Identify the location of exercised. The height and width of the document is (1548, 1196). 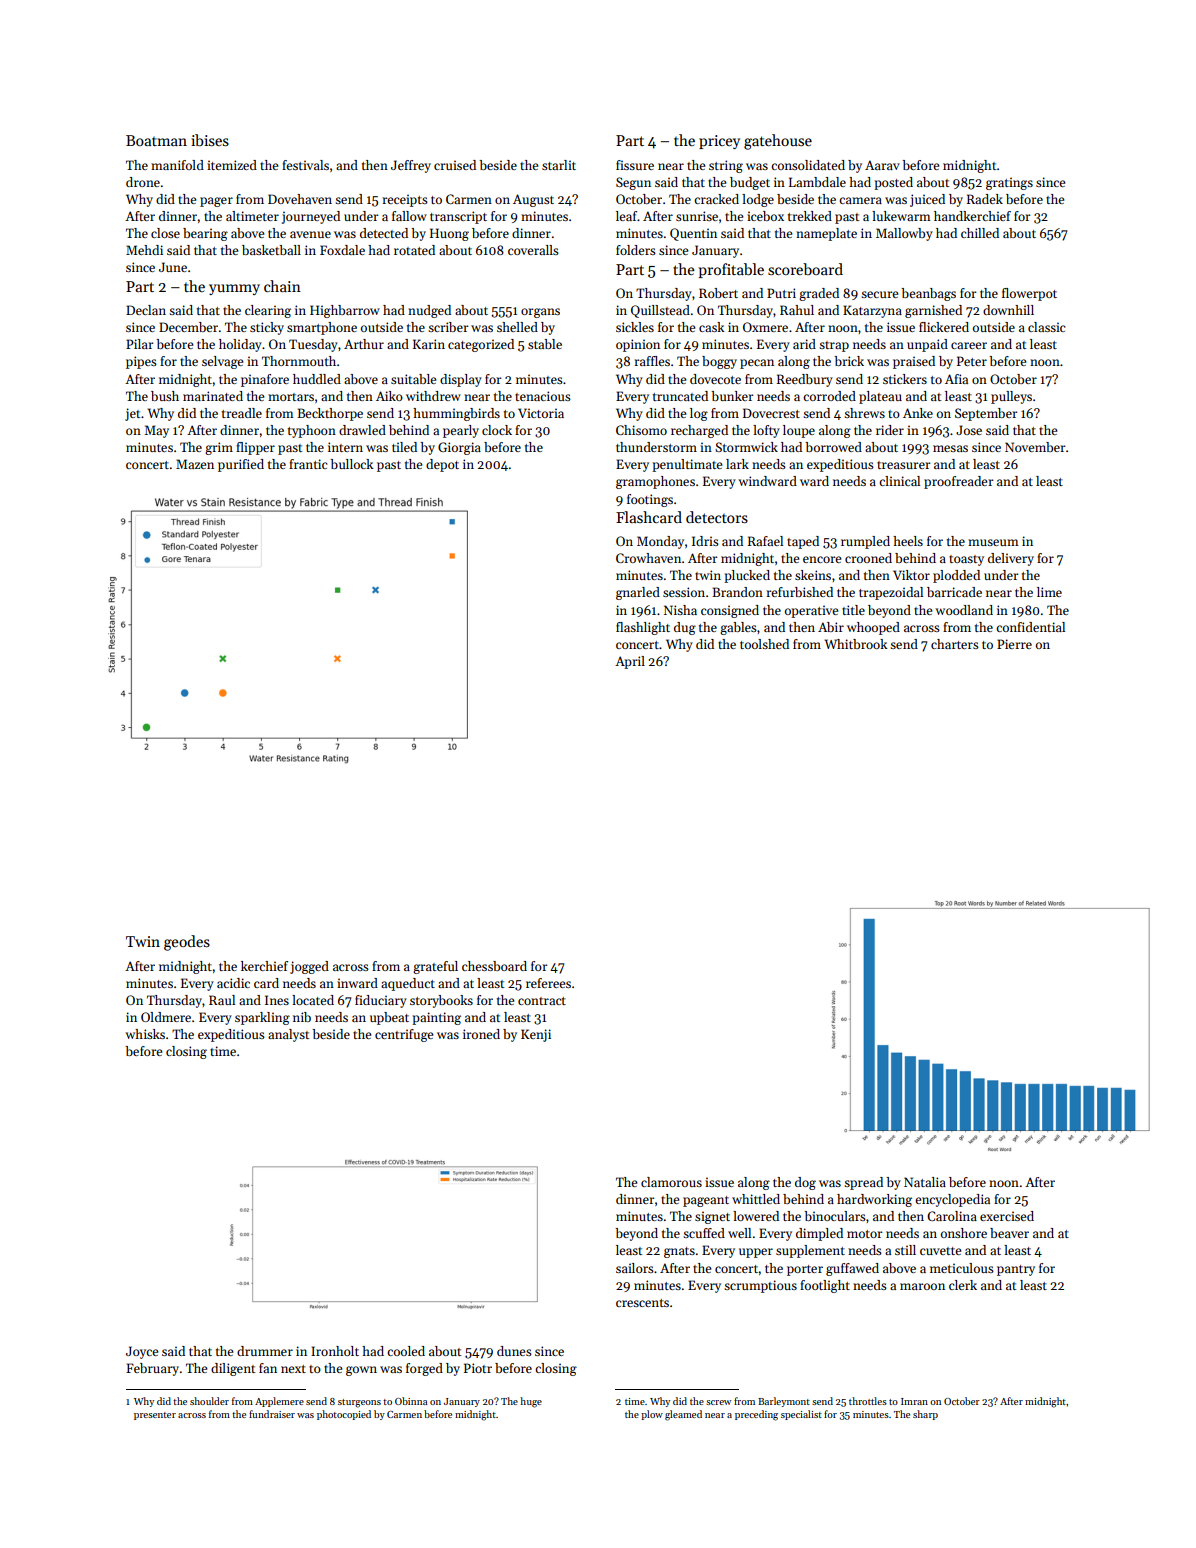
(1007, 1216).
